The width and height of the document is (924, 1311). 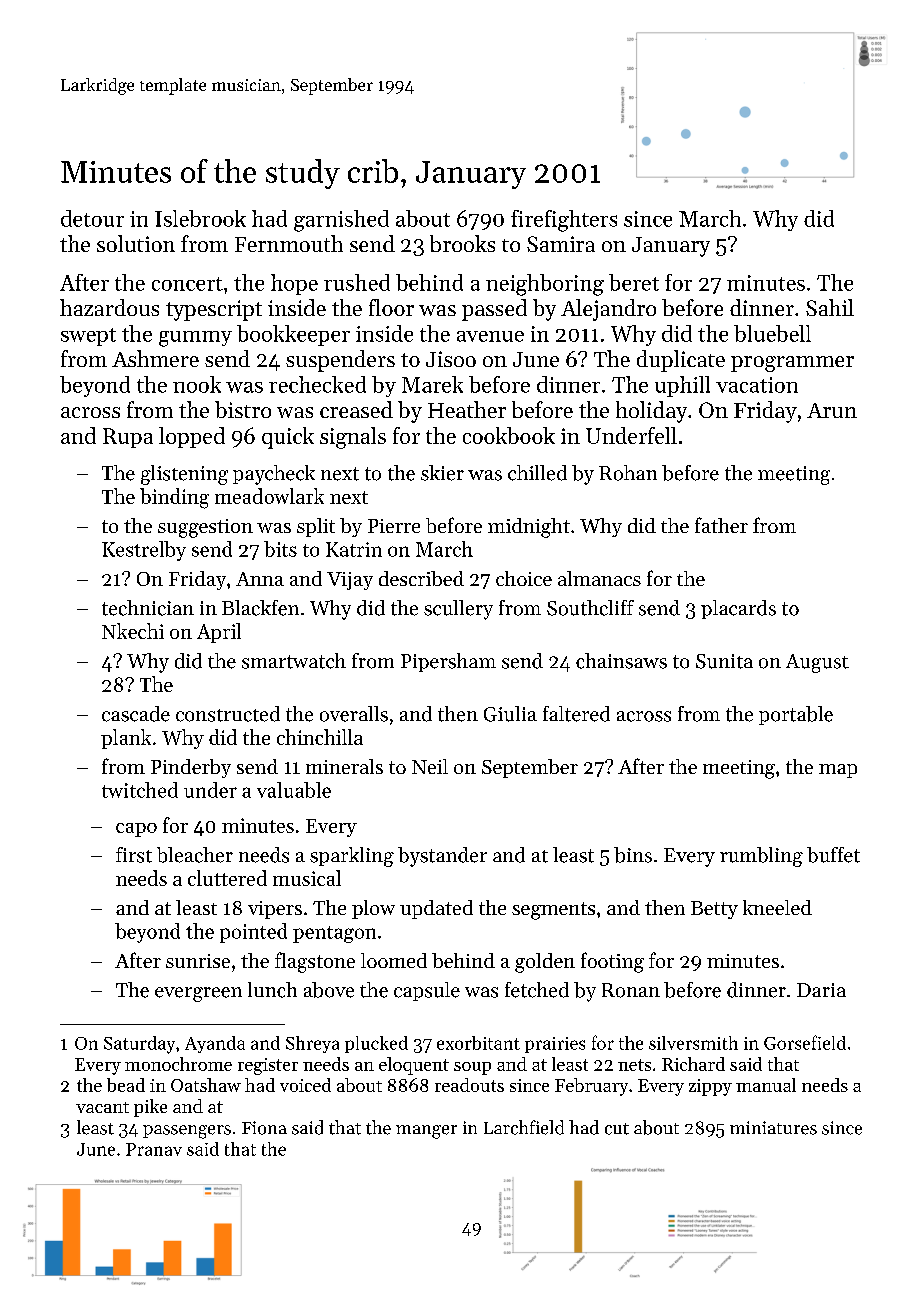 I want to click on garnished, so click(x=341, y=221).
